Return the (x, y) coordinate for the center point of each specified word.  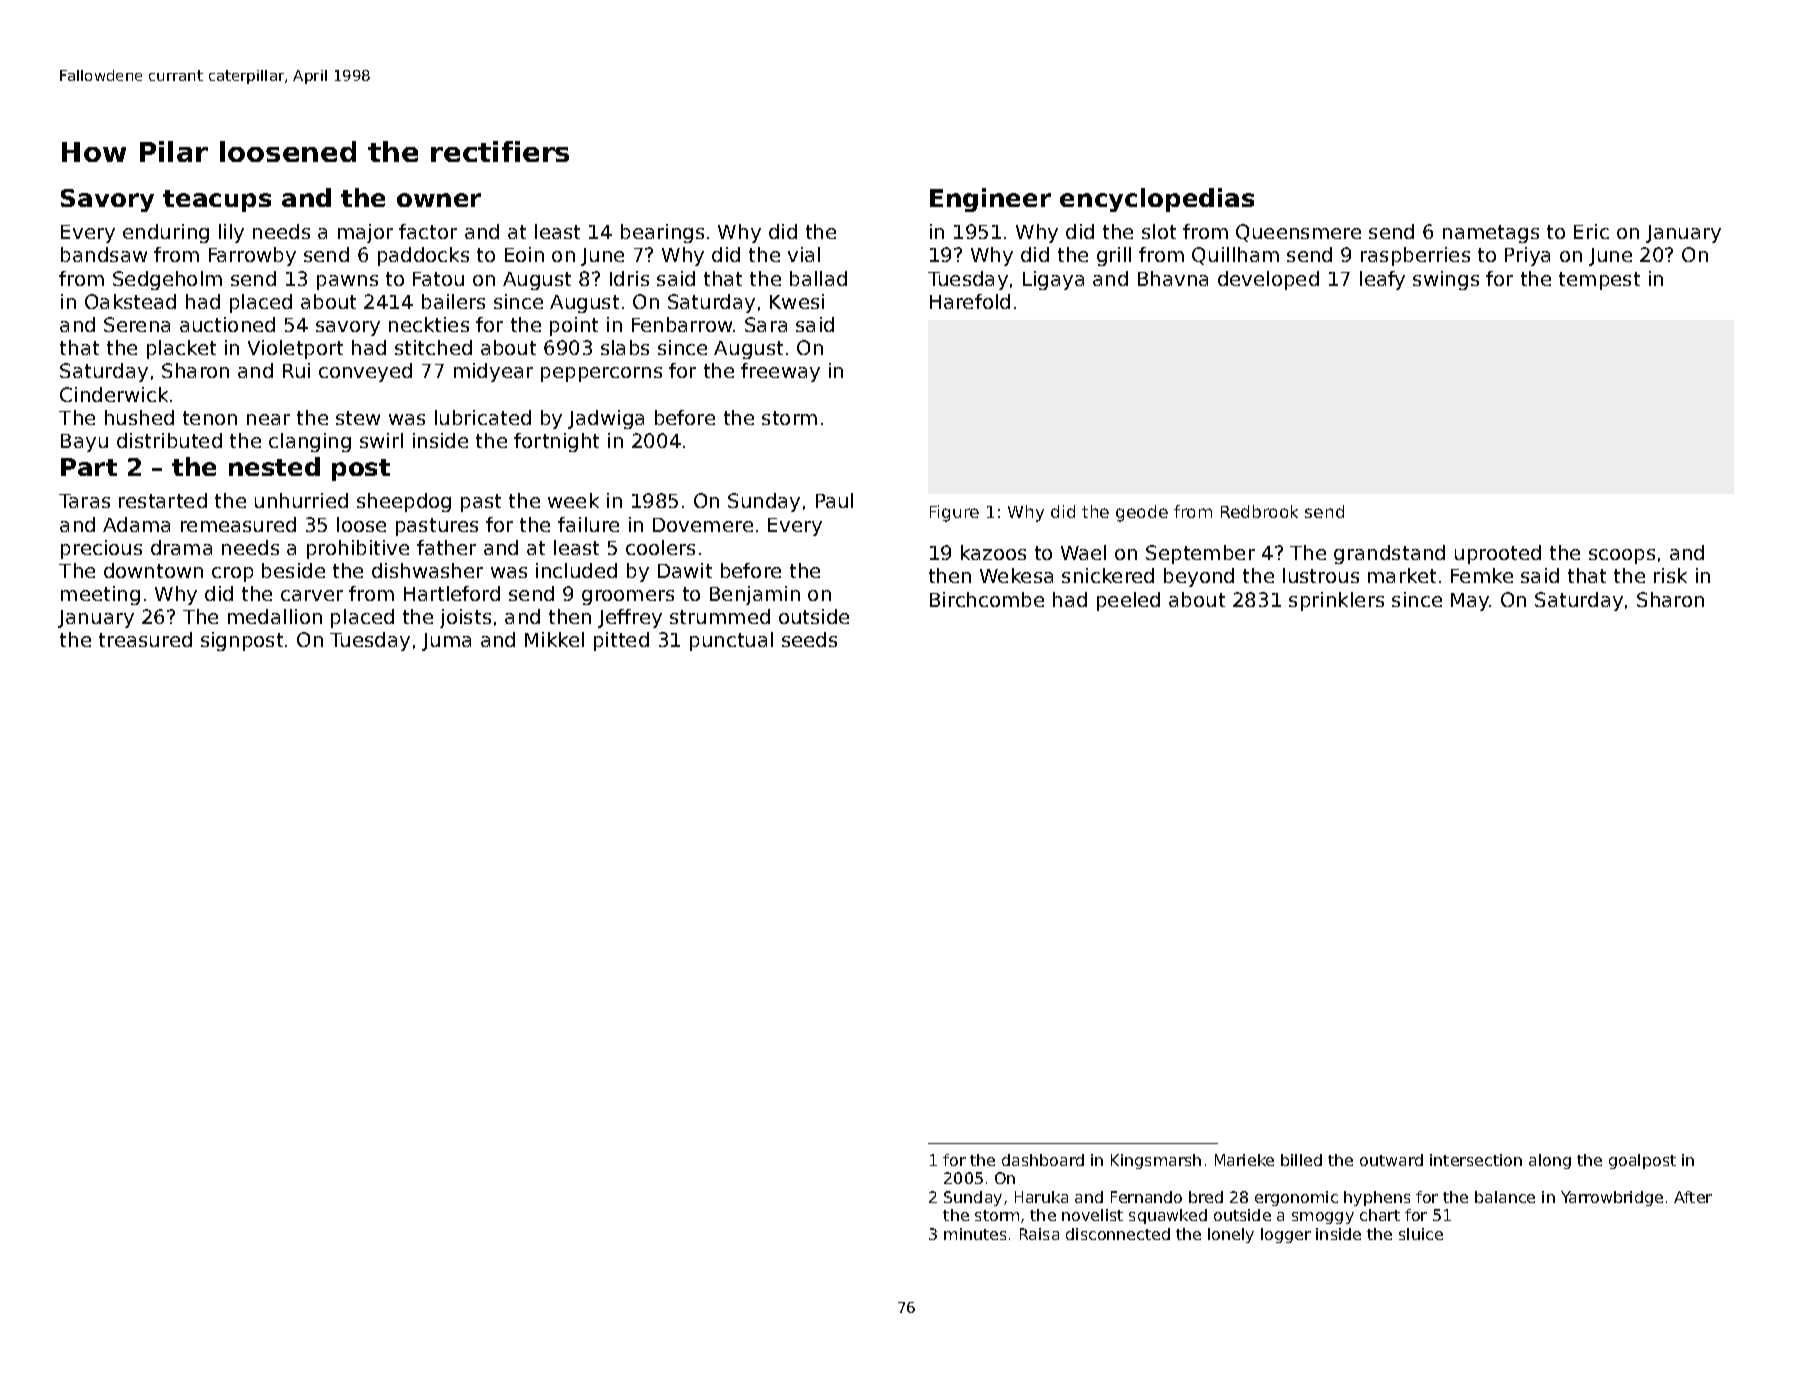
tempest (1599, 281)
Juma (446, 642)
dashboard (1043, 1160)
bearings (662, 233)
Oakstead (130, 301)
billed (1301, 1160)
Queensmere (1298, 233)
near (268, 419)
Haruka (1041, 1197)
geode (1142, 513)
